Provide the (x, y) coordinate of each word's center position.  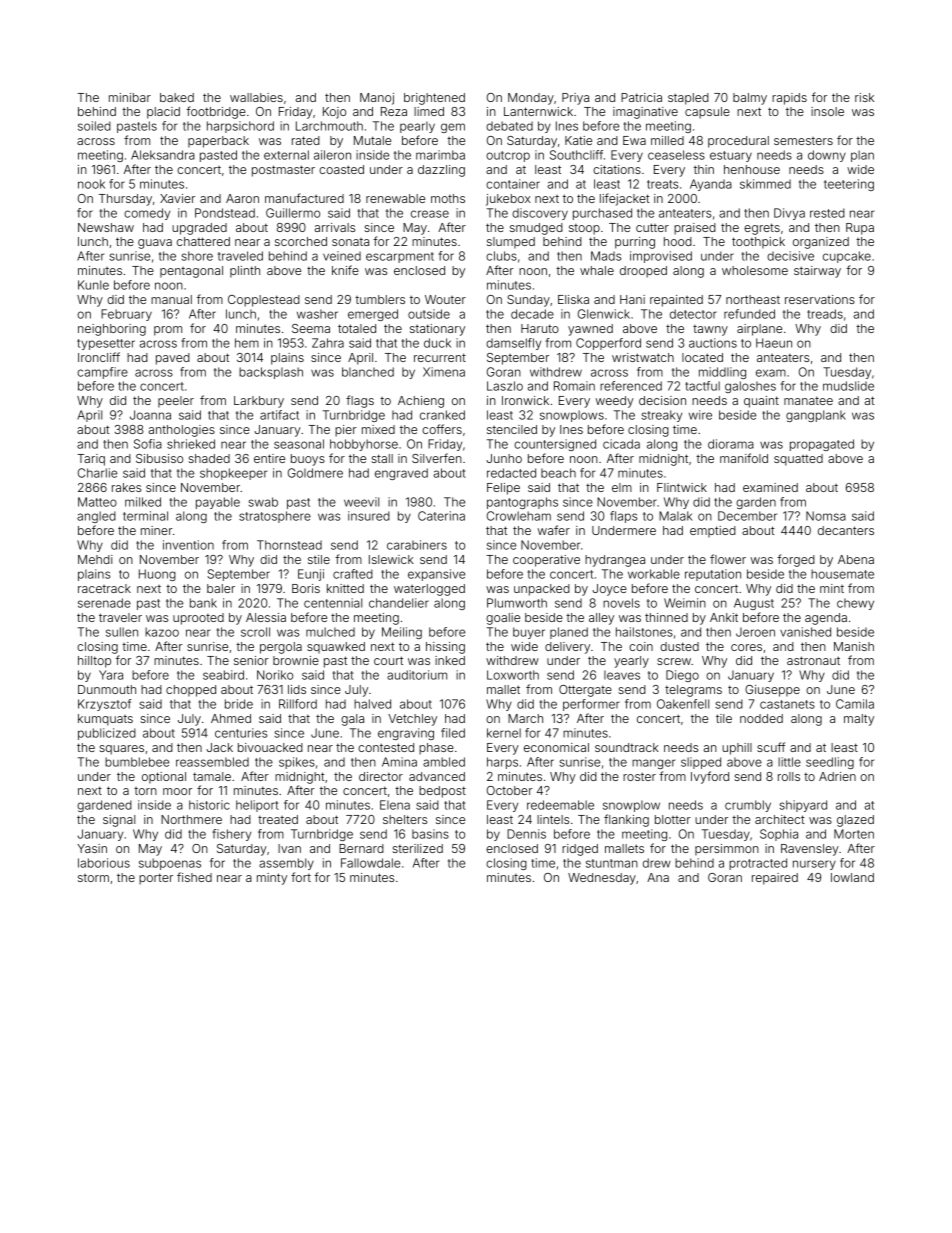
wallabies (256, 97)
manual (171, 299)
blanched (368, 372)
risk (864, 97)
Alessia (266, 617)
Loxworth (513, 675)
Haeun (774, 343)
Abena (856, 559)
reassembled (212, 762)
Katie (578, 140)
